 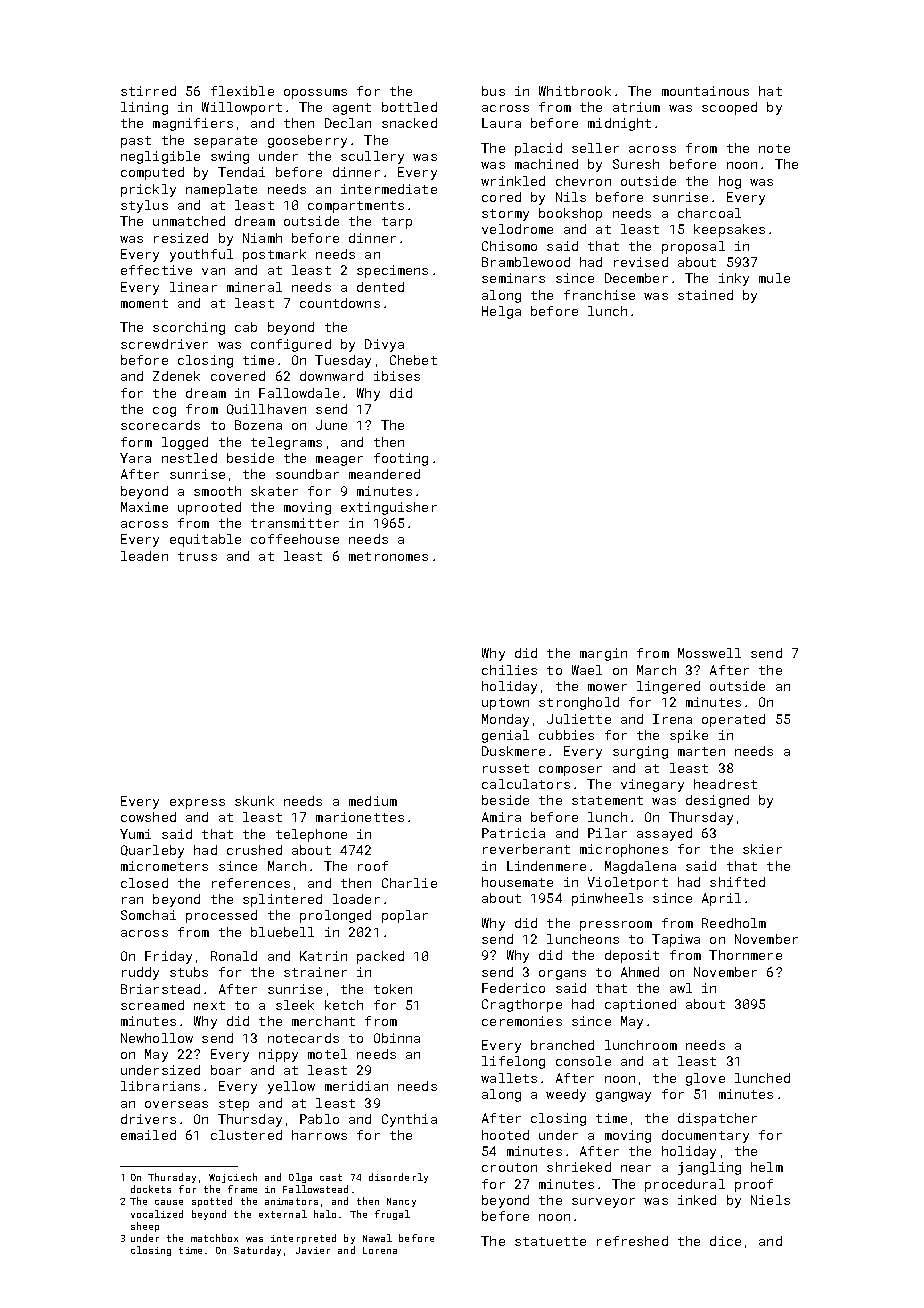 I want to click on operated, so click(x=733, y=720).
